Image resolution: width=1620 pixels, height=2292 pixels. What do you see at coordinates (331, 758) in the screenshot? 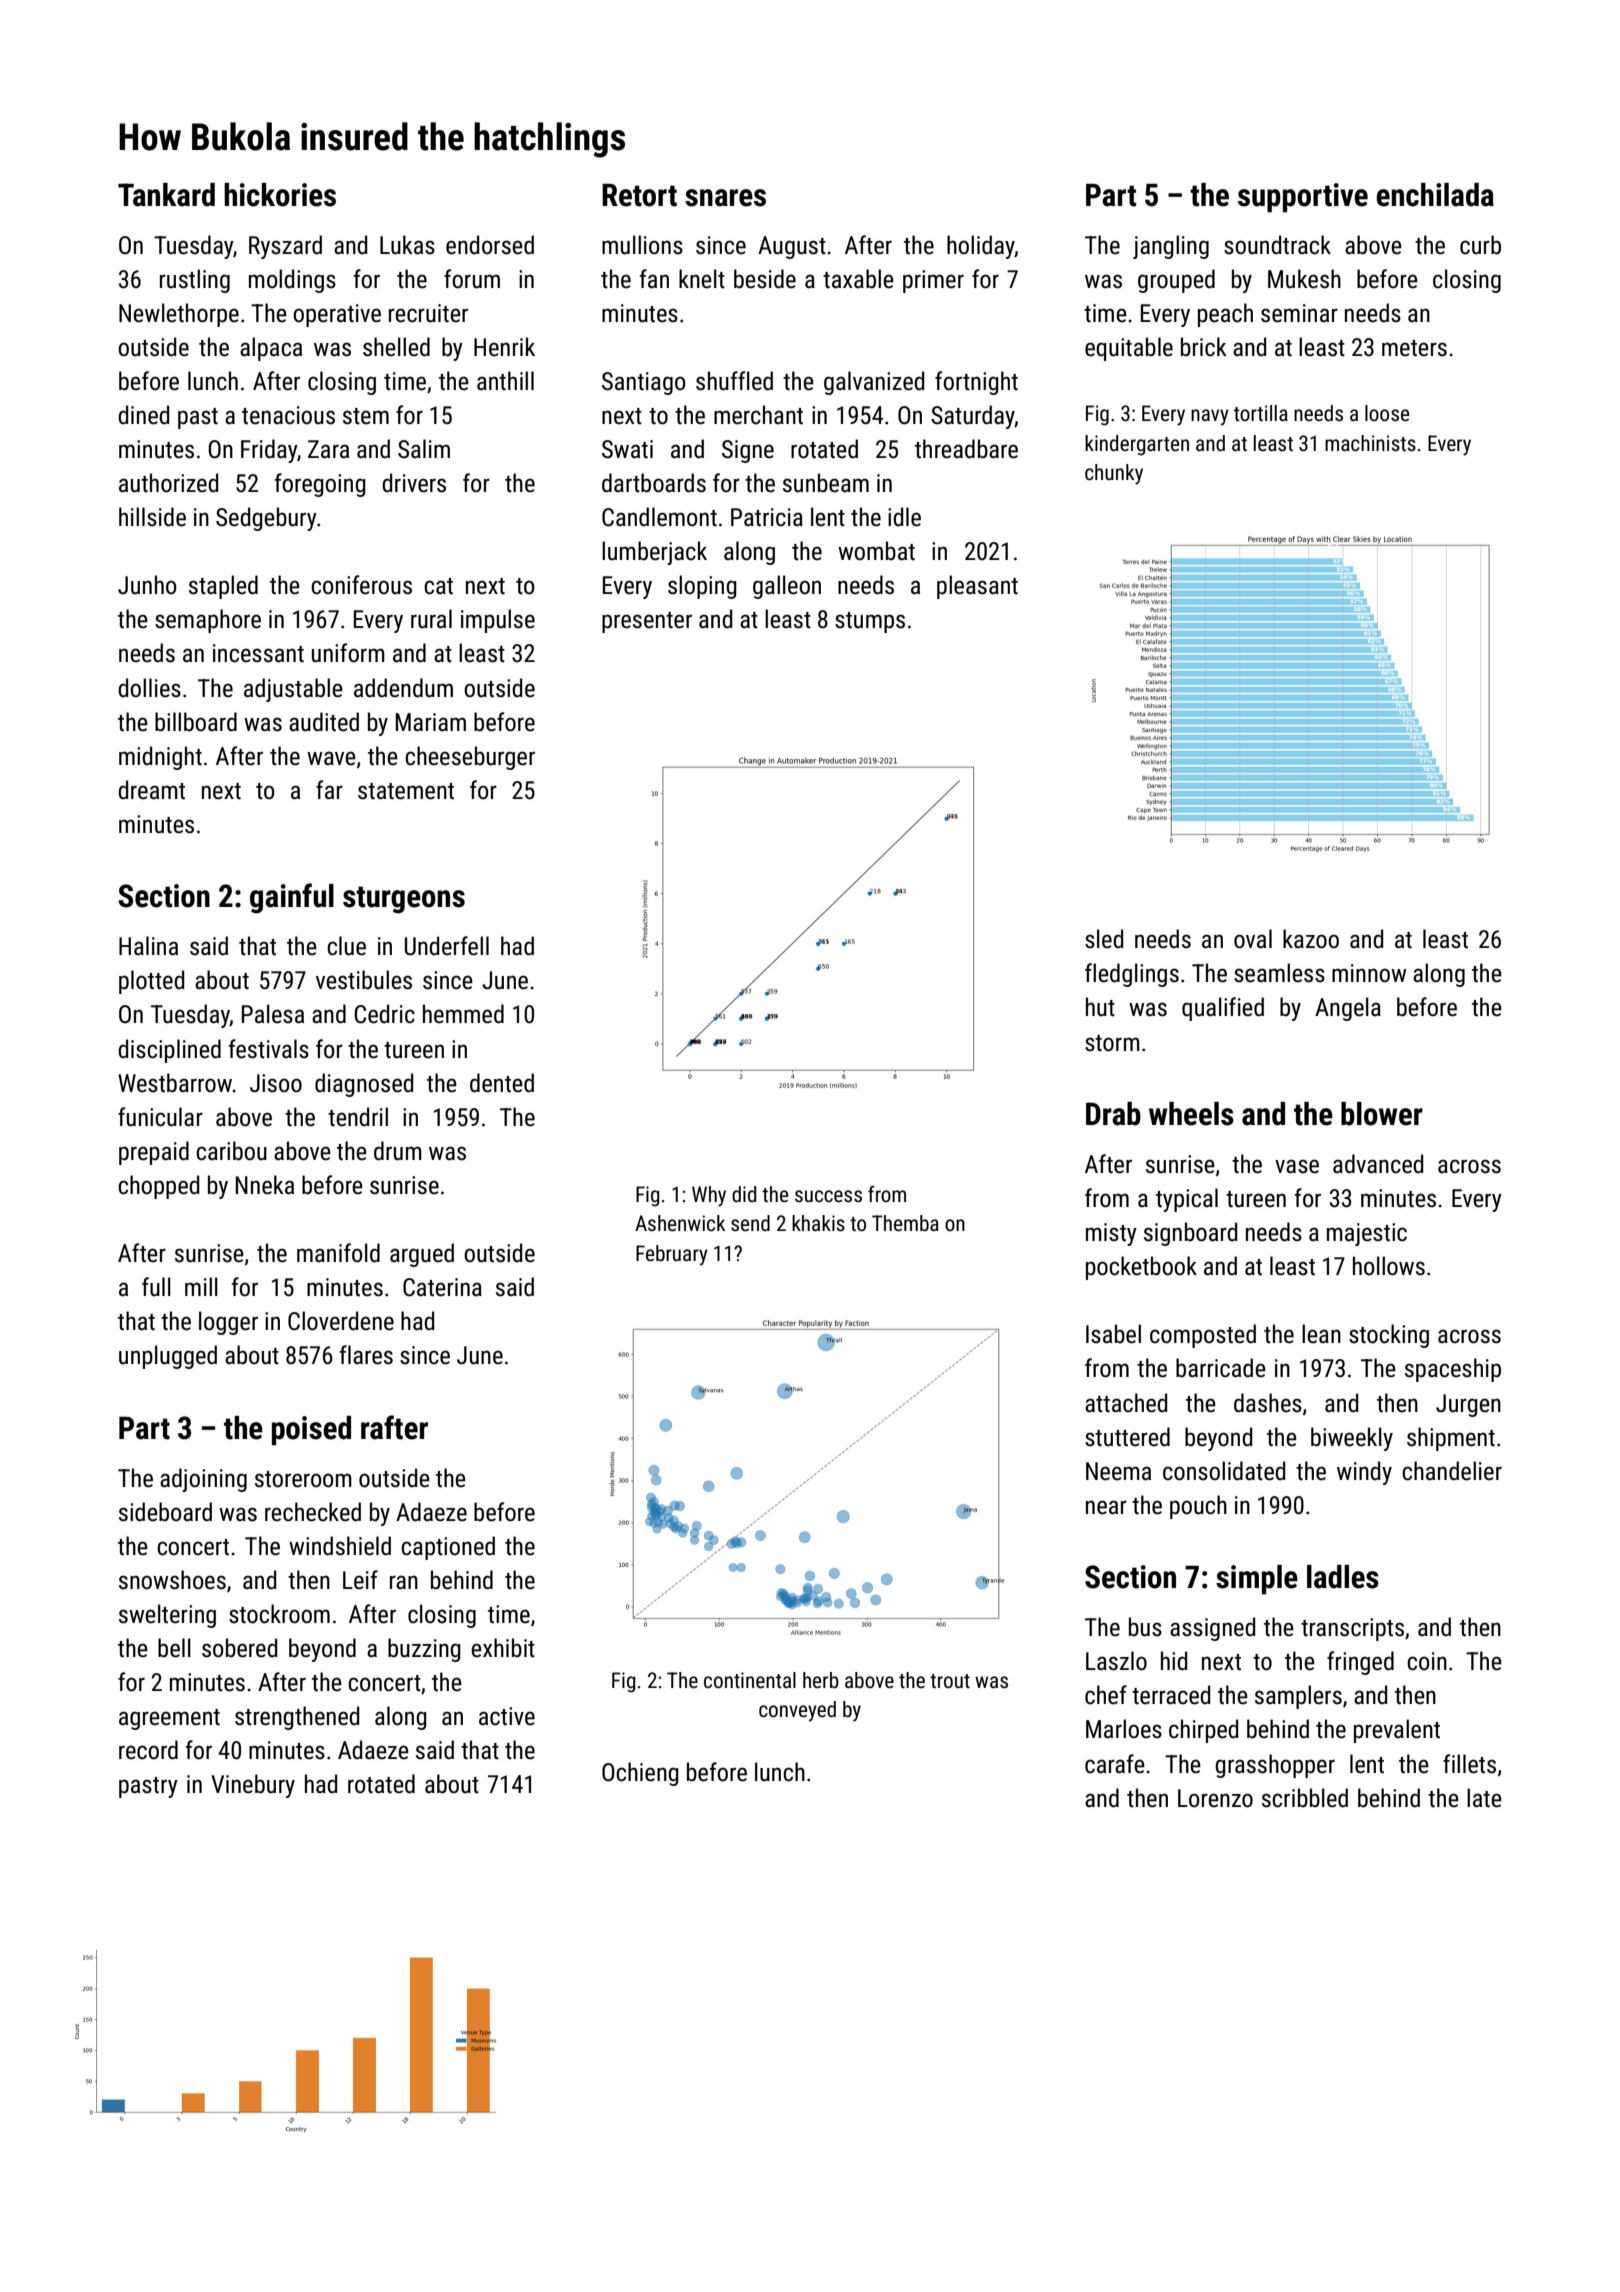
I see `wave` at bounding box center [331, 758].
